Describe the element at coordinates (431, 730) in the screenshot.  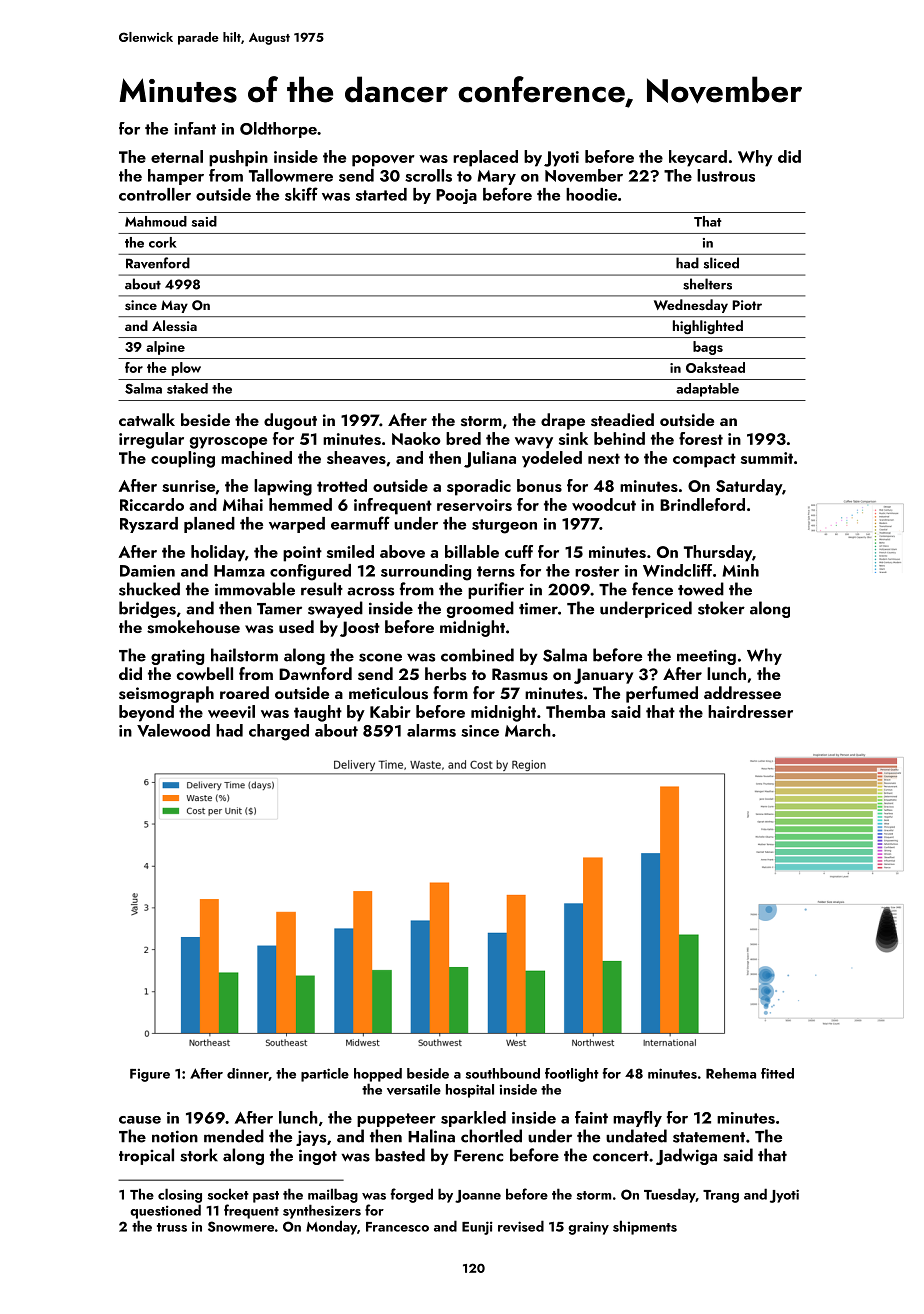
I see `alarms` at that location.
